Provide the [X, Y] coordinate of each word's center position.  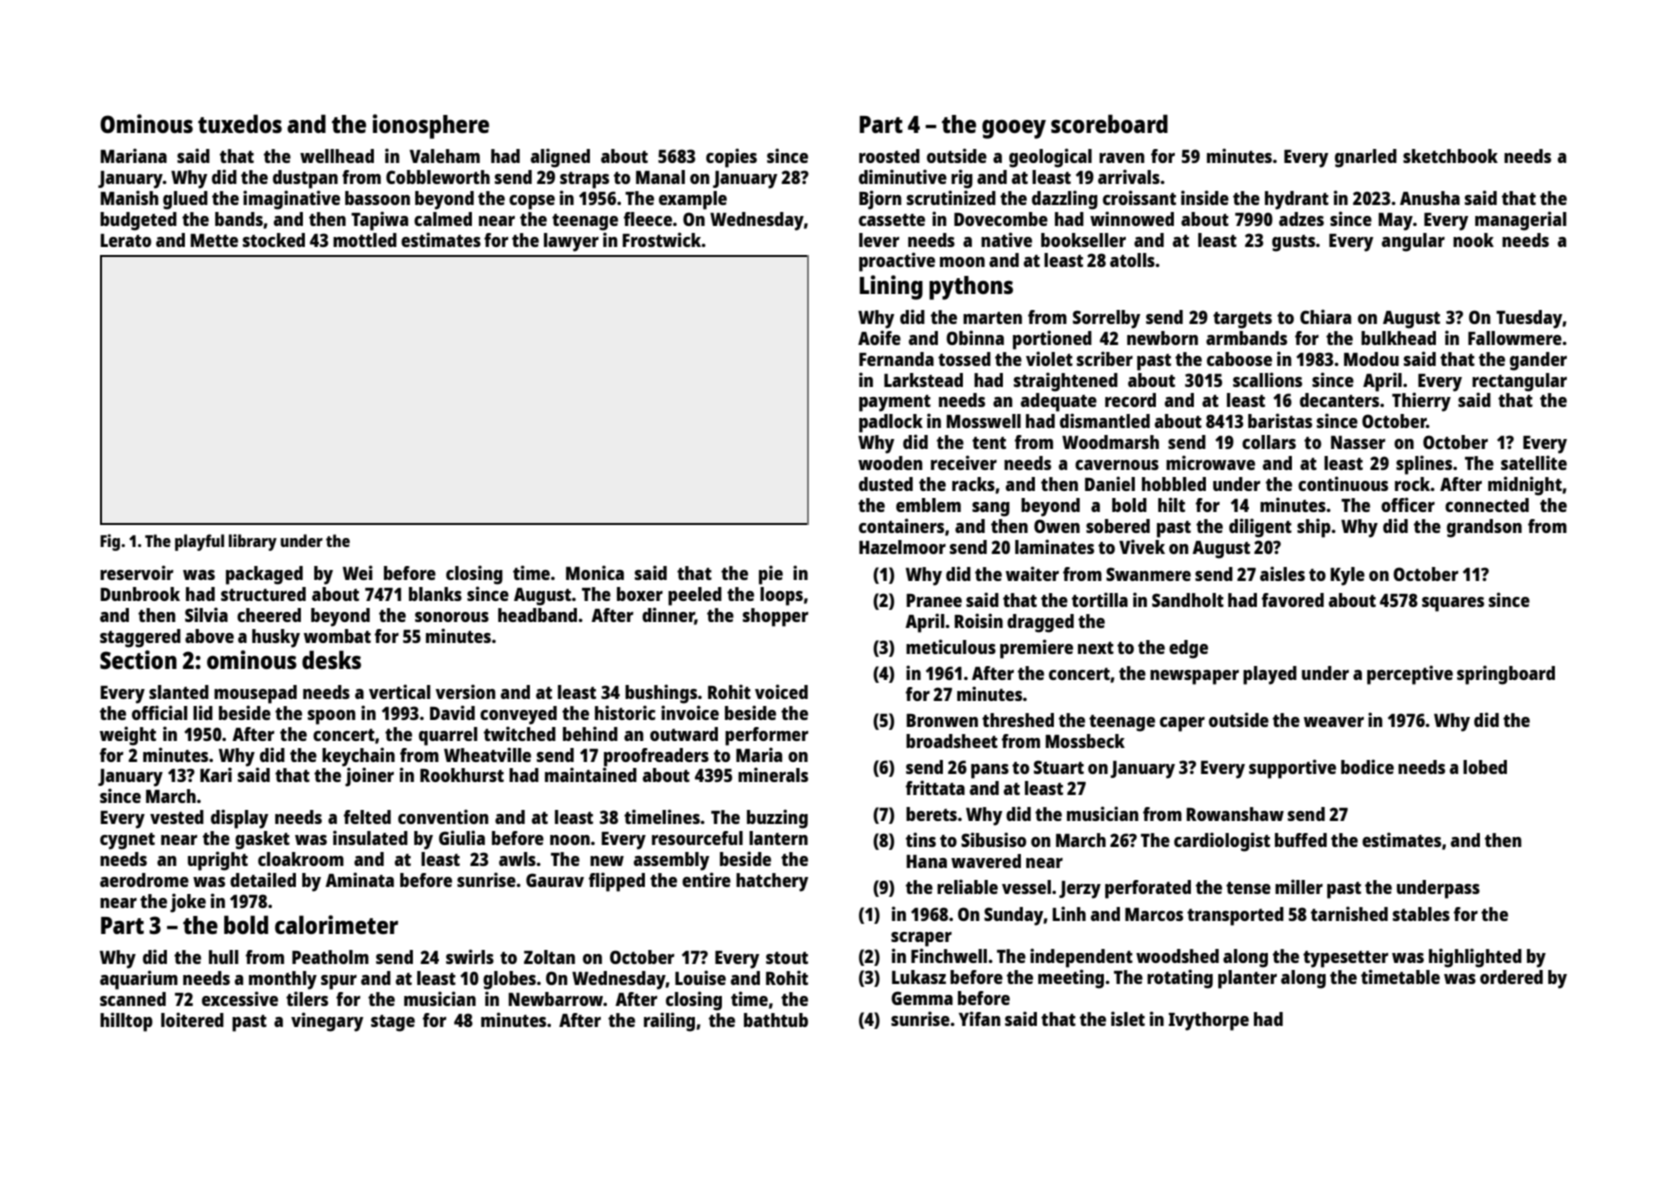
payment [895, 403]
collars [1269, 442]
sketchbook [1450, 156]
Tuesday [1529, 319]
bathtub [776, 1020]
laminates [1054, 546]
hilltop [126, 1022]
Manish [129, 197]
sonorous [452, 617]
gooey [1014, 129]
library [253, 542]
